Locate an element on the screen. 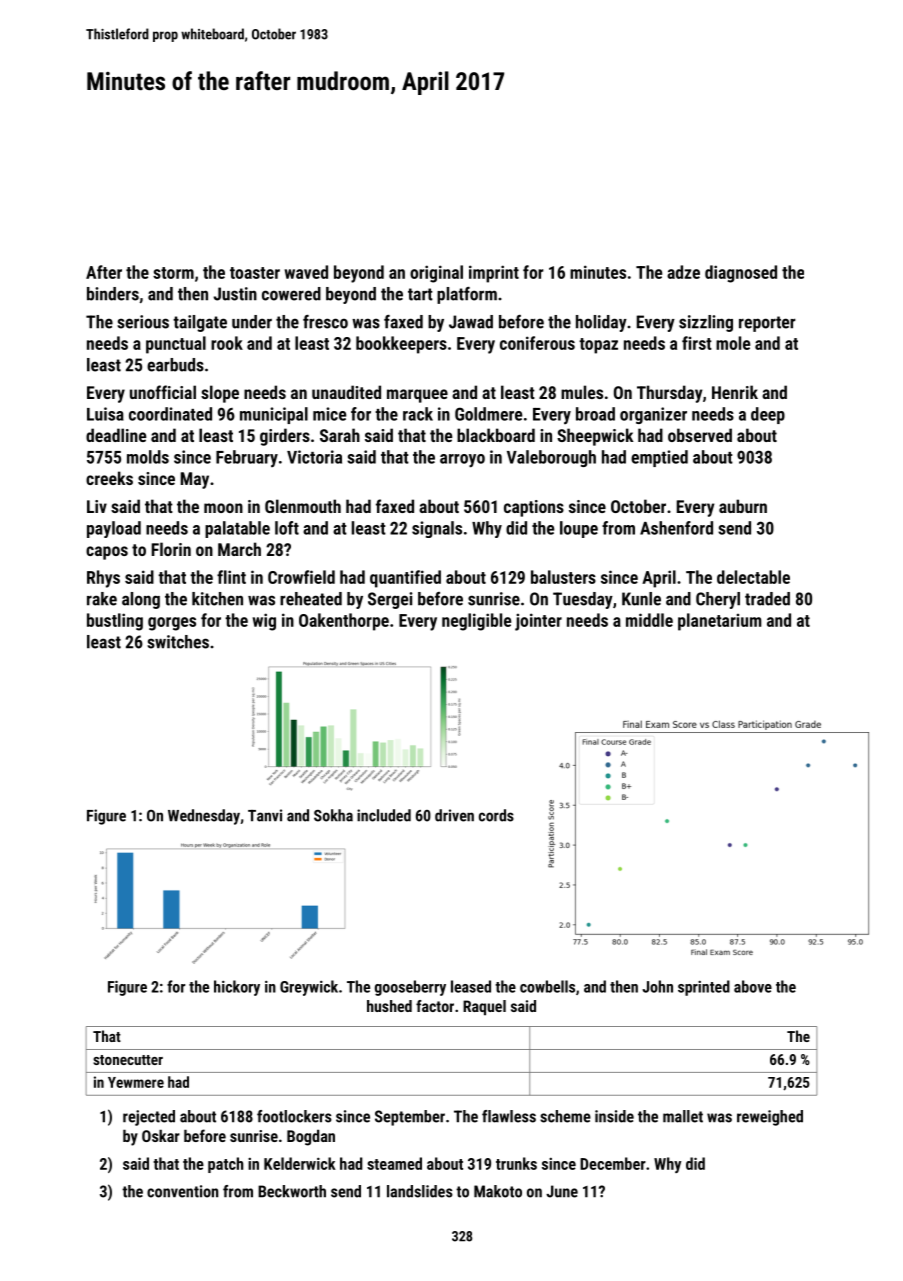  Tanvi is located at coordinates (265, 815).
